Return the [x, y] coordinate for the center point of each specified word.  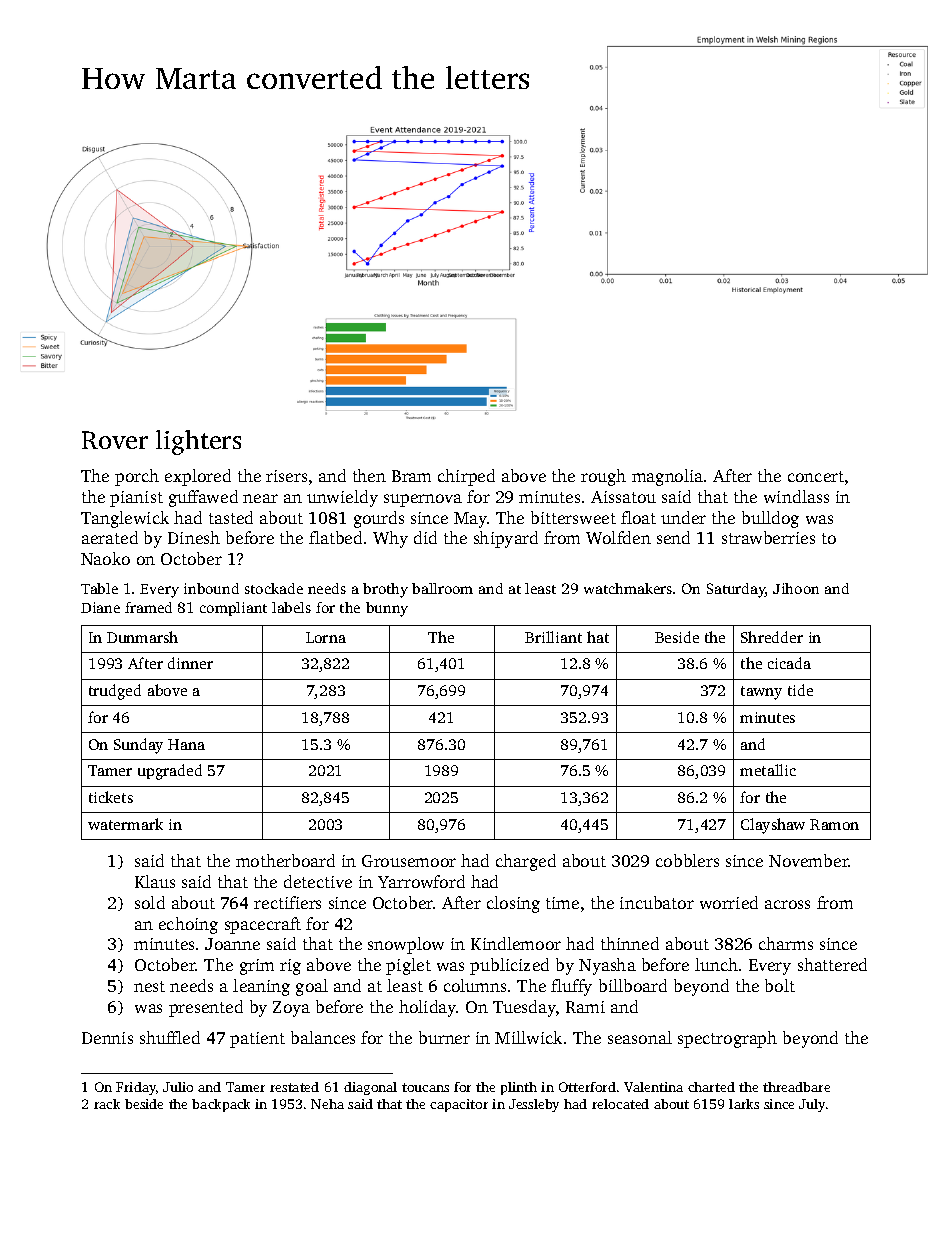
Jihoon [796, 588]
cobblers [687, 860]
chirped [466, 477]
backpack [221, 1105]
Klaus [155, 881]
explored [198, 477]
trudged [115, 692]
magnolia [667, 477]
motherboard [285, 860]
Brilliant [553, 637]
